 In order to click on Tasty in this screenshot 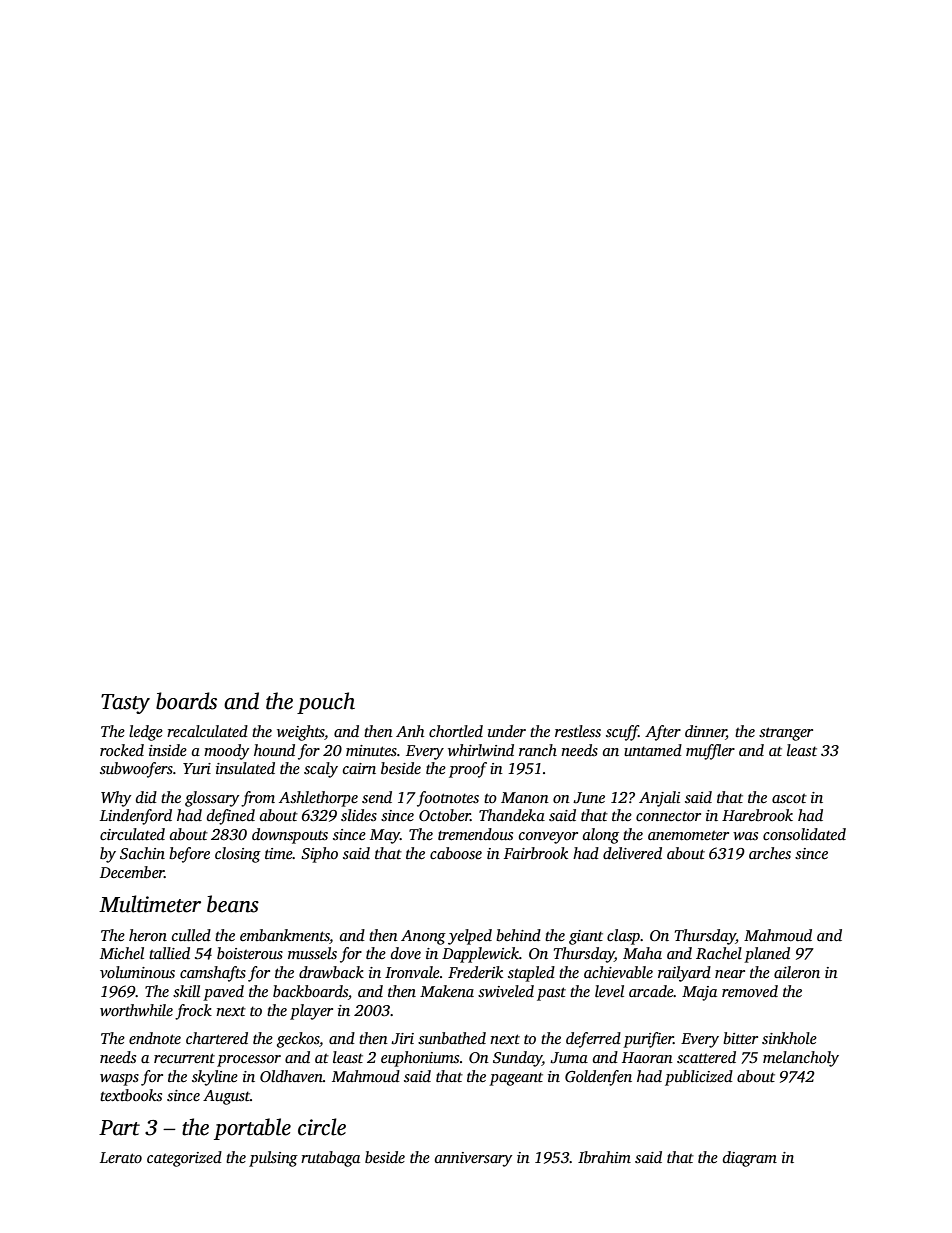, I will do `click(125, 704)`.
